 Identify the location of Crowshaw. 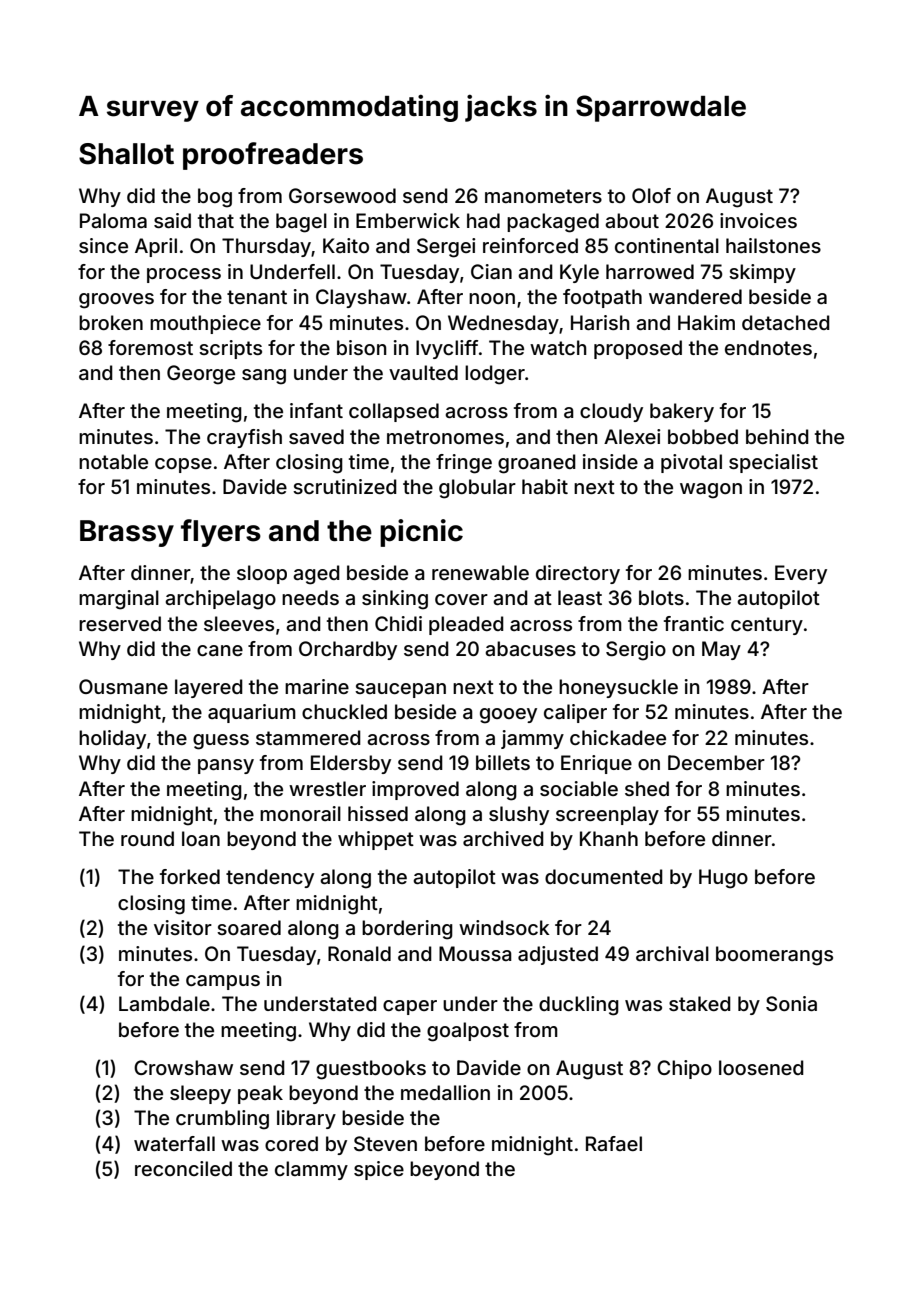
(183, 1067).
